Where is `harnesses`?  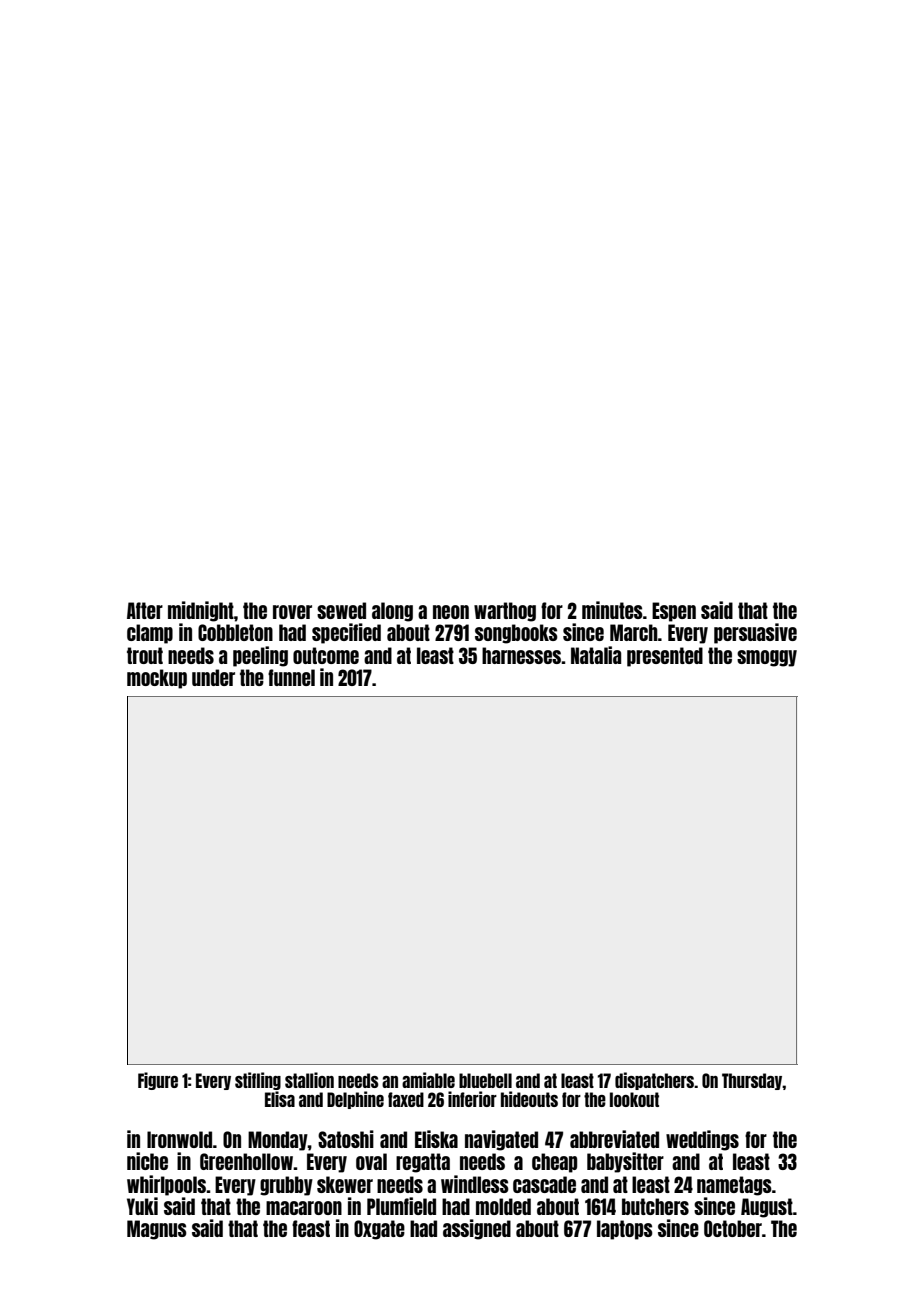 harnesses is located at coordinates (521, 655).
